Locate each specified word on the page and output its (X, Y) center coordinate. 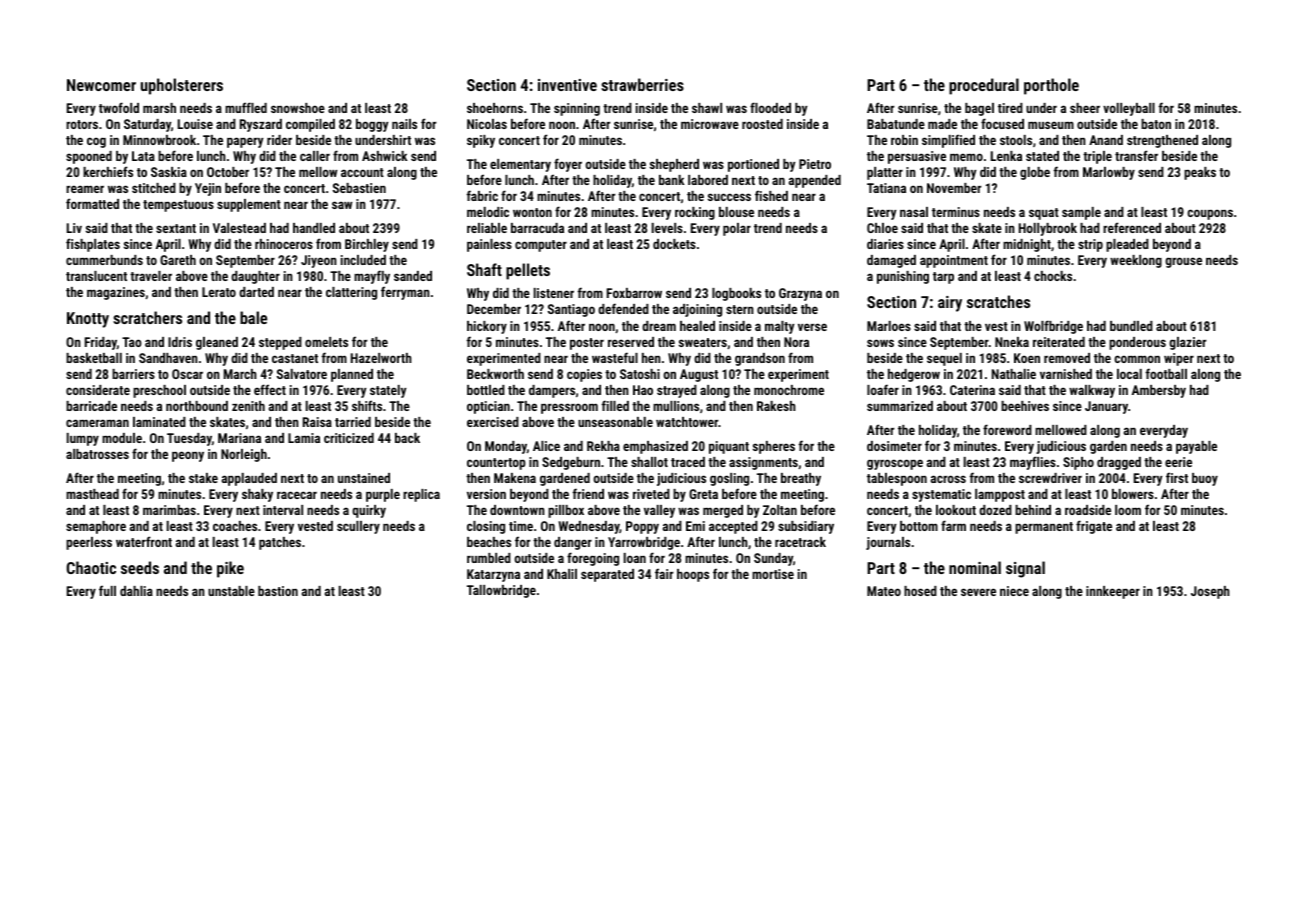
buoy (1205, 479)
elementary (520, 165)
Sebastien (359, 188)
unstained (364, 478)
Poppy (642, 527)
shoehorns (495, 108)
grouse (1183, 262)
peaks (1200, 173)
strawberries (642, 84)
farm (953, 525)
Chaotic (91, 567)
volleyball (1129, 109)
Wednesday (589, 527)
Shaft (484, 269)
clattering (351, 293)
